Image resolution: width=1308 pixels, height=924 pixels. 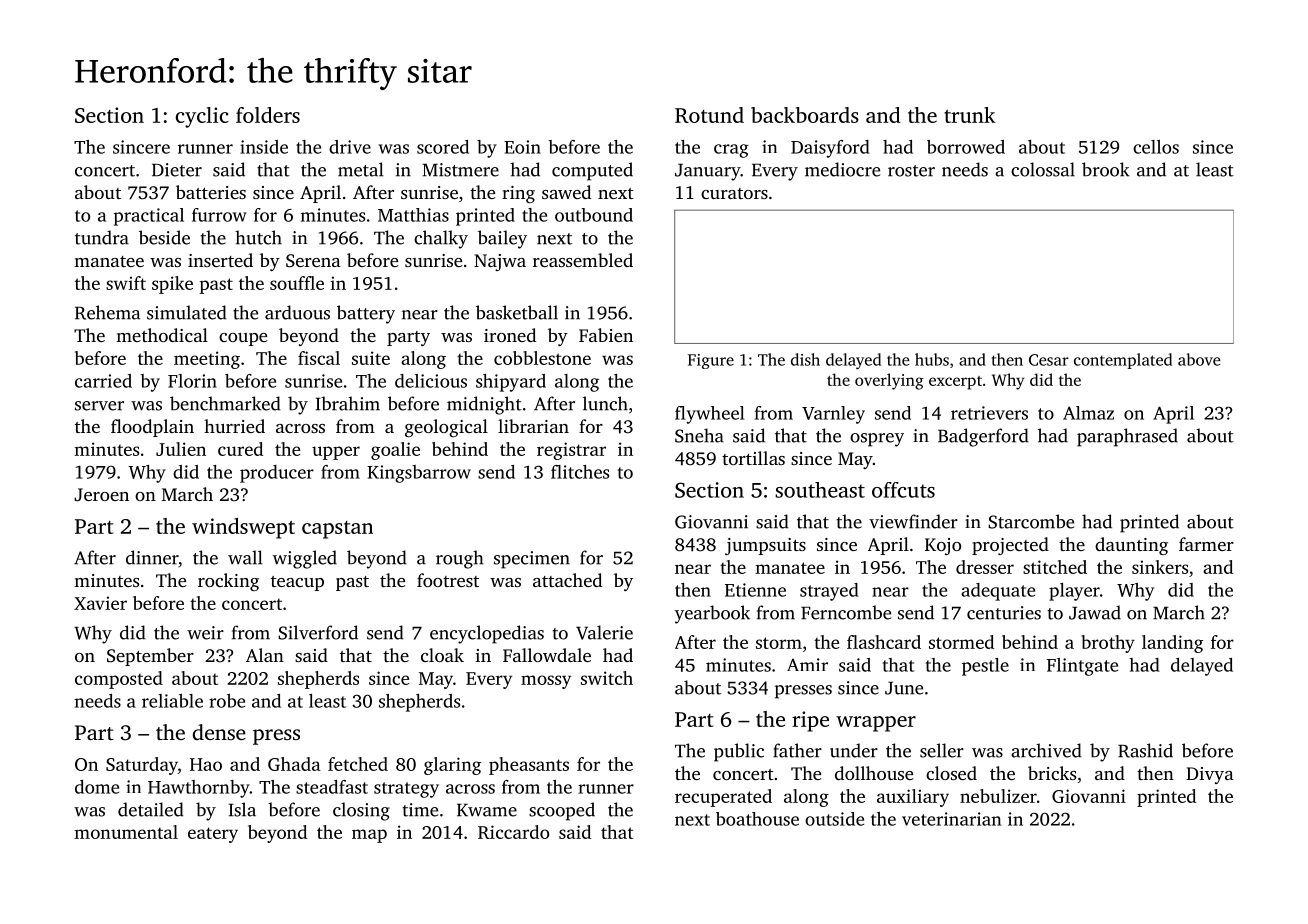 What do you see at coordinates (126, 832) in the screenshot?
I see `monumental` at bounding box center [126, 832].
